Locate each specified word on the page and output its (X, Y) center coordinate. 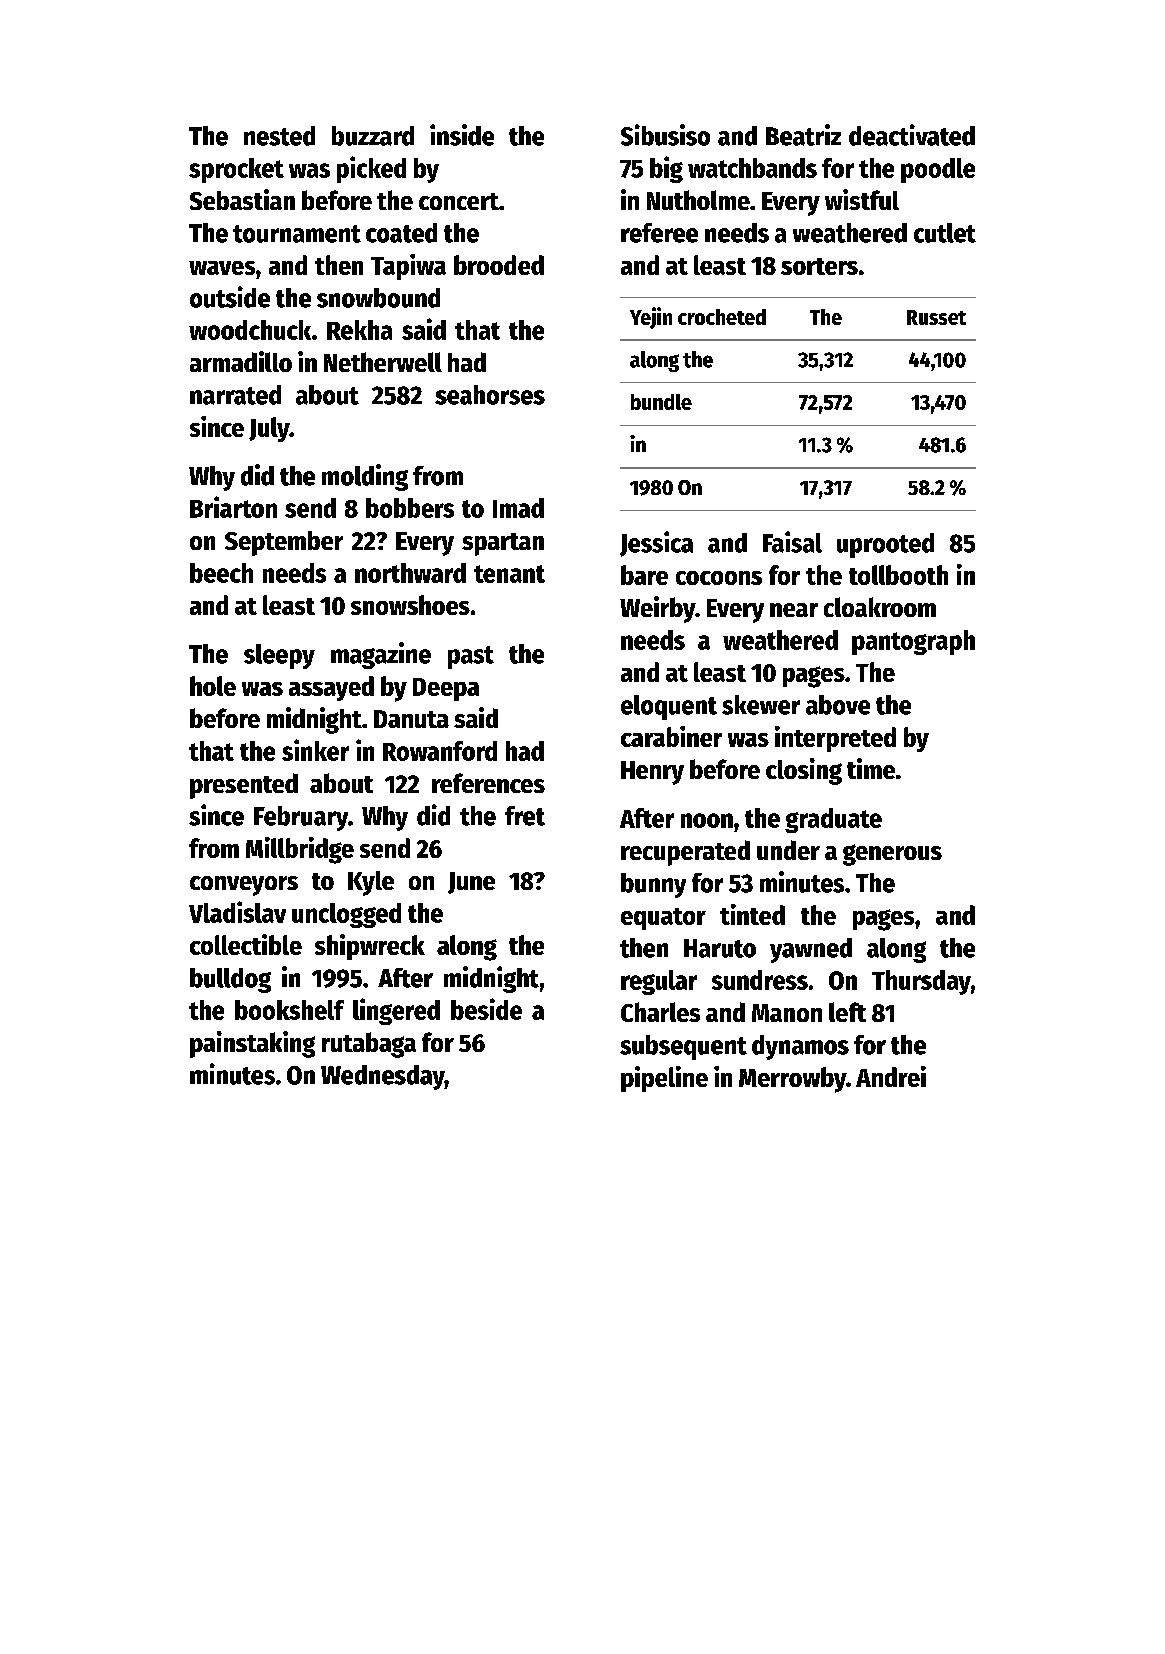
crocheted (722, 317)
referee (659, 233)
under (788, 850)
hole (213, 686)
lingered (396, 1011)
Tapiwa (408, 267)
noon (707, 820)
